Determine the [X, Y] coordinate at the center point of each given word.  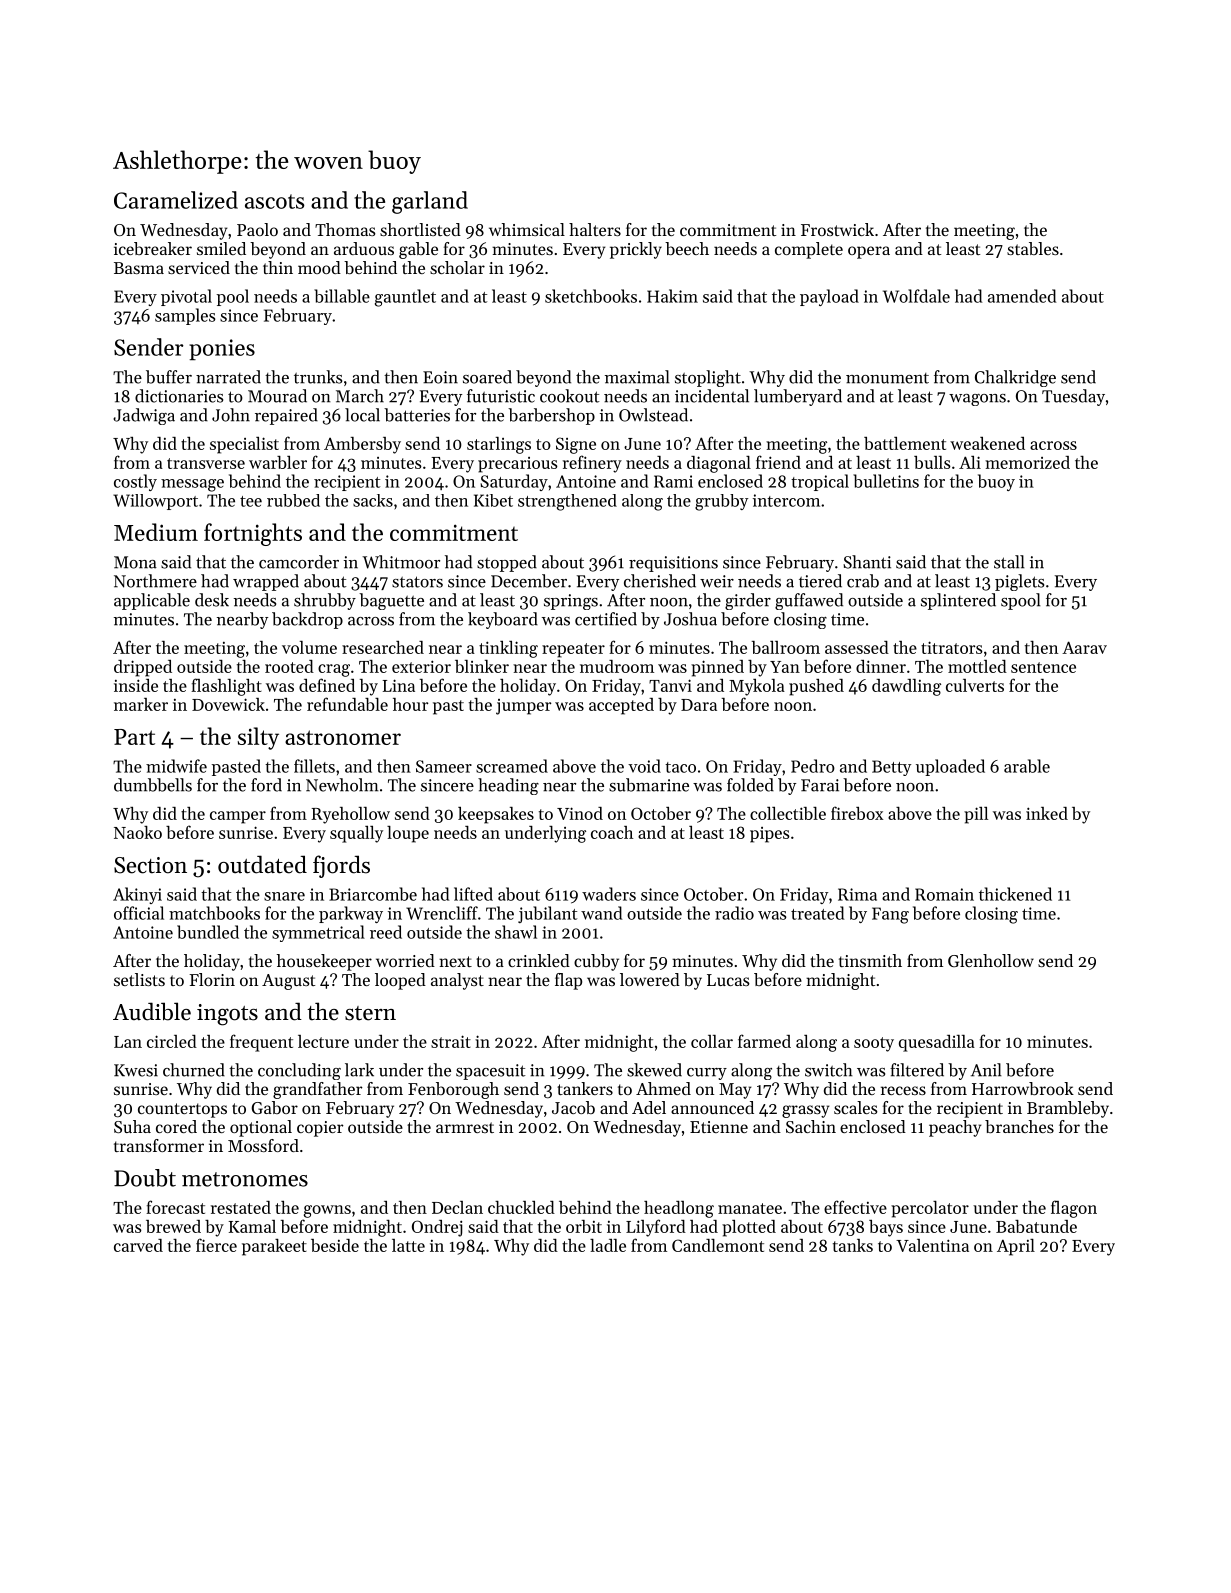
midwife [176, 766]
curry [707, 1074]
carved [138, 1245]
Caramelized [176, 200]
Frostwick [837, 229]
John [231, 415]
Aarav [1084, 647]
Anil [986, 1070]
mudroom [617, 666]
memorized [1027, 462]
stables [1033, 248]
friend [778, 462]
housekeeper [324, 962]
